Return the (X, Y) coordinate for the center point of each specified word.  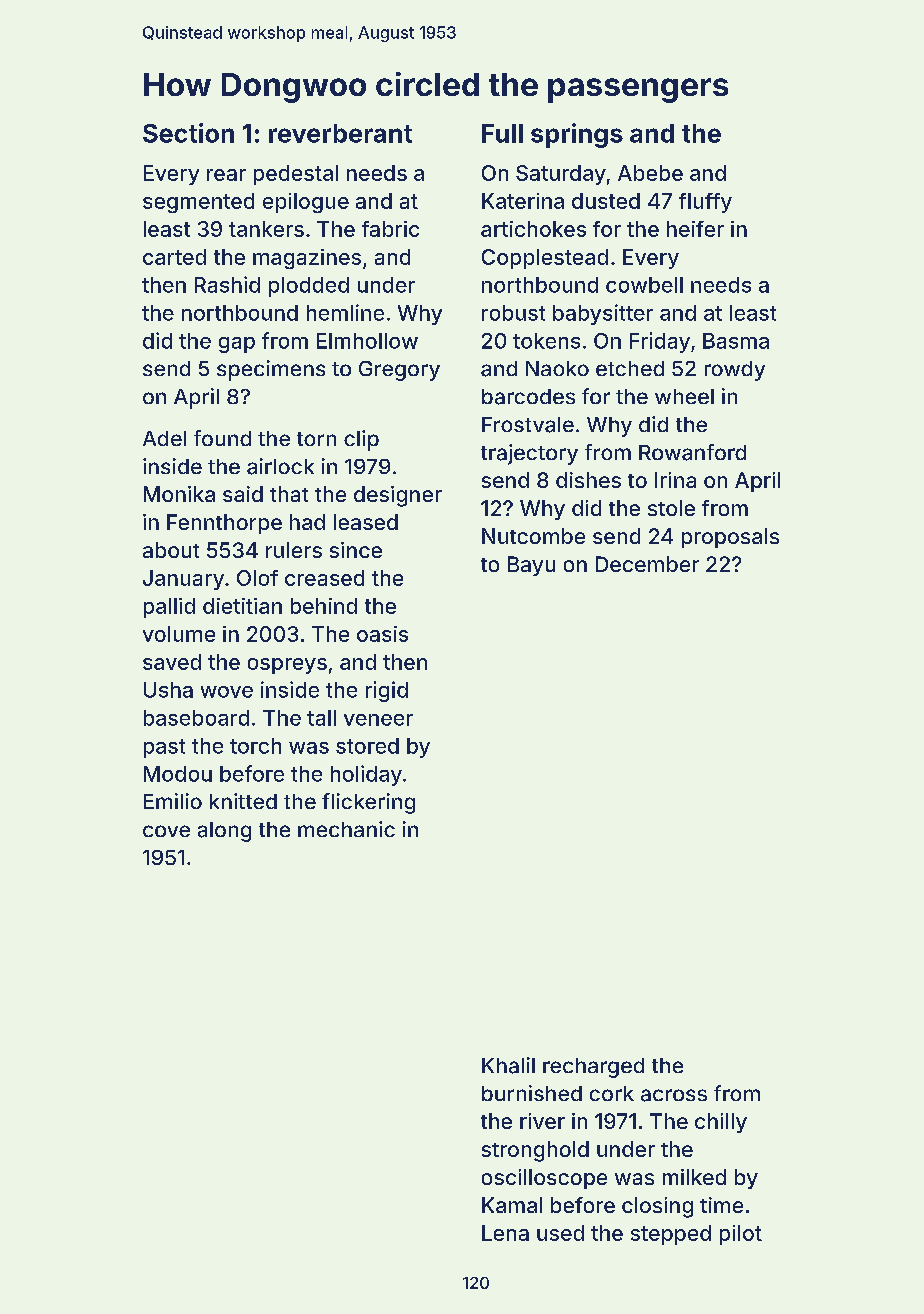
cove (166, 831)
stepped (671, 1235)
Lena (505, 1233)
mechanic (346, 829)
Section (188, 133)
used (560, 1233)
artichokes (533, 229)
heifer (695, 229)
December (647, 564)
